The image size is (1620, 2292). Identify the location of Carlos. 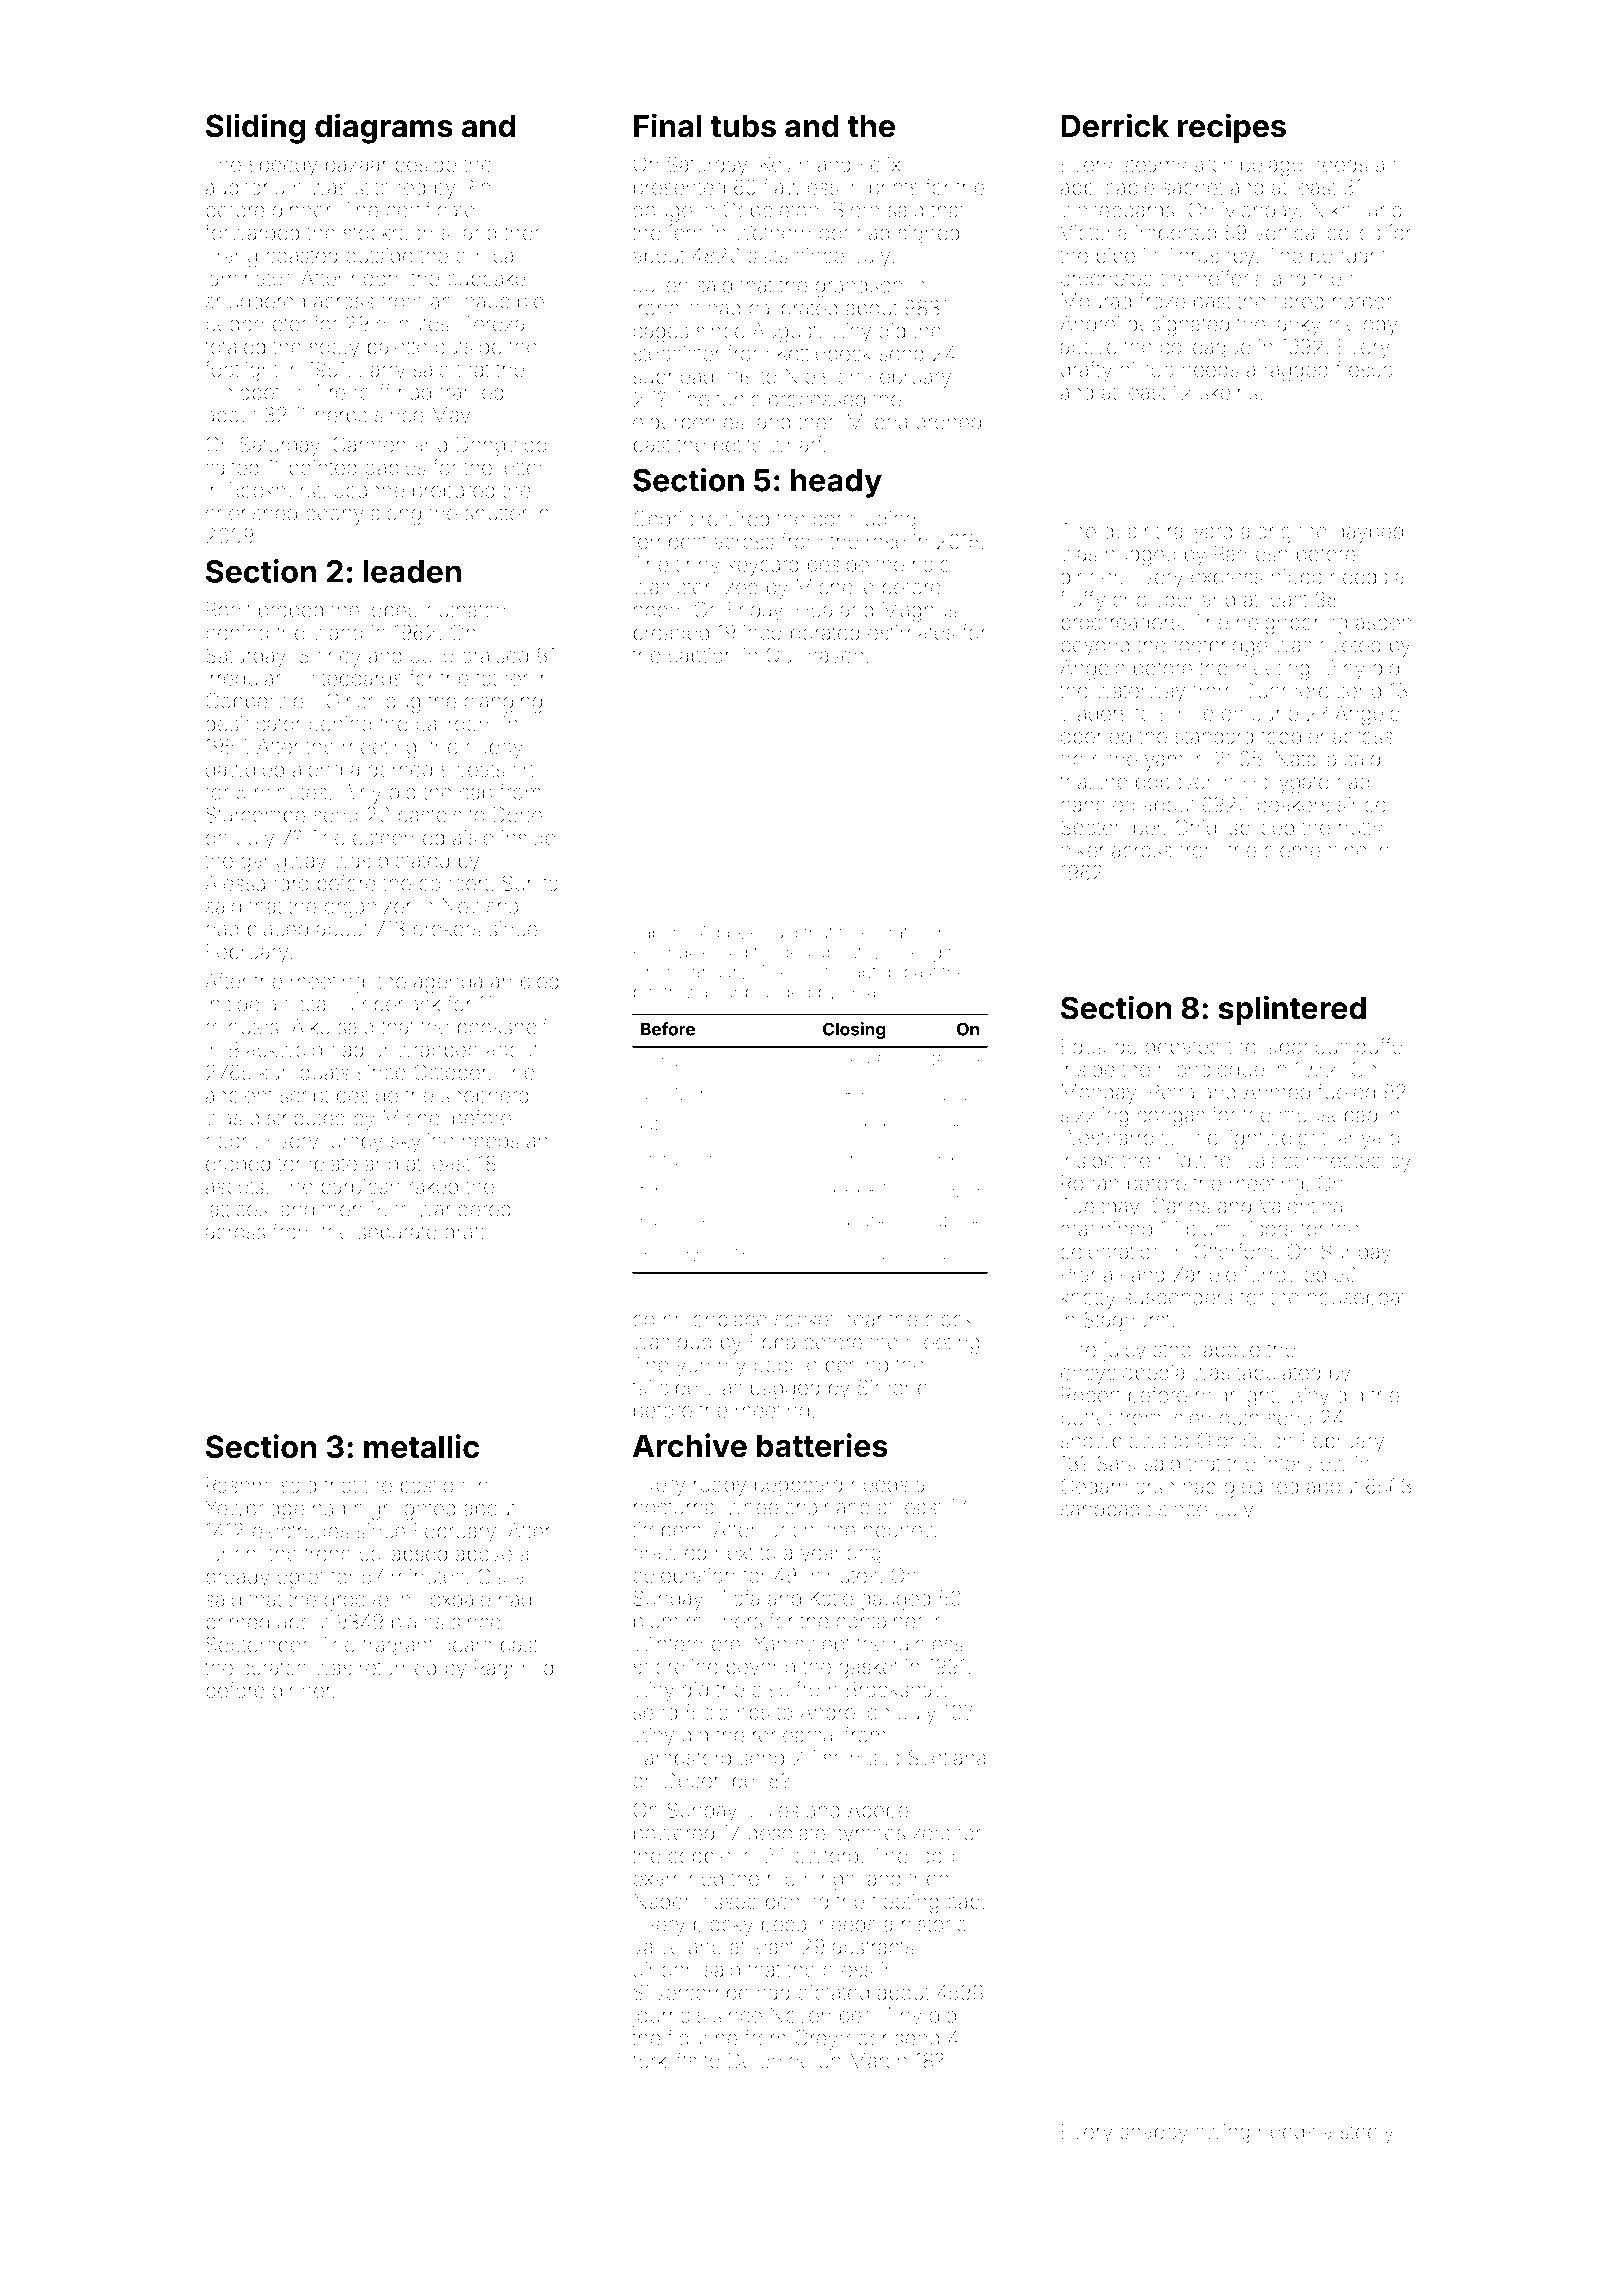
(1181, 1206).
